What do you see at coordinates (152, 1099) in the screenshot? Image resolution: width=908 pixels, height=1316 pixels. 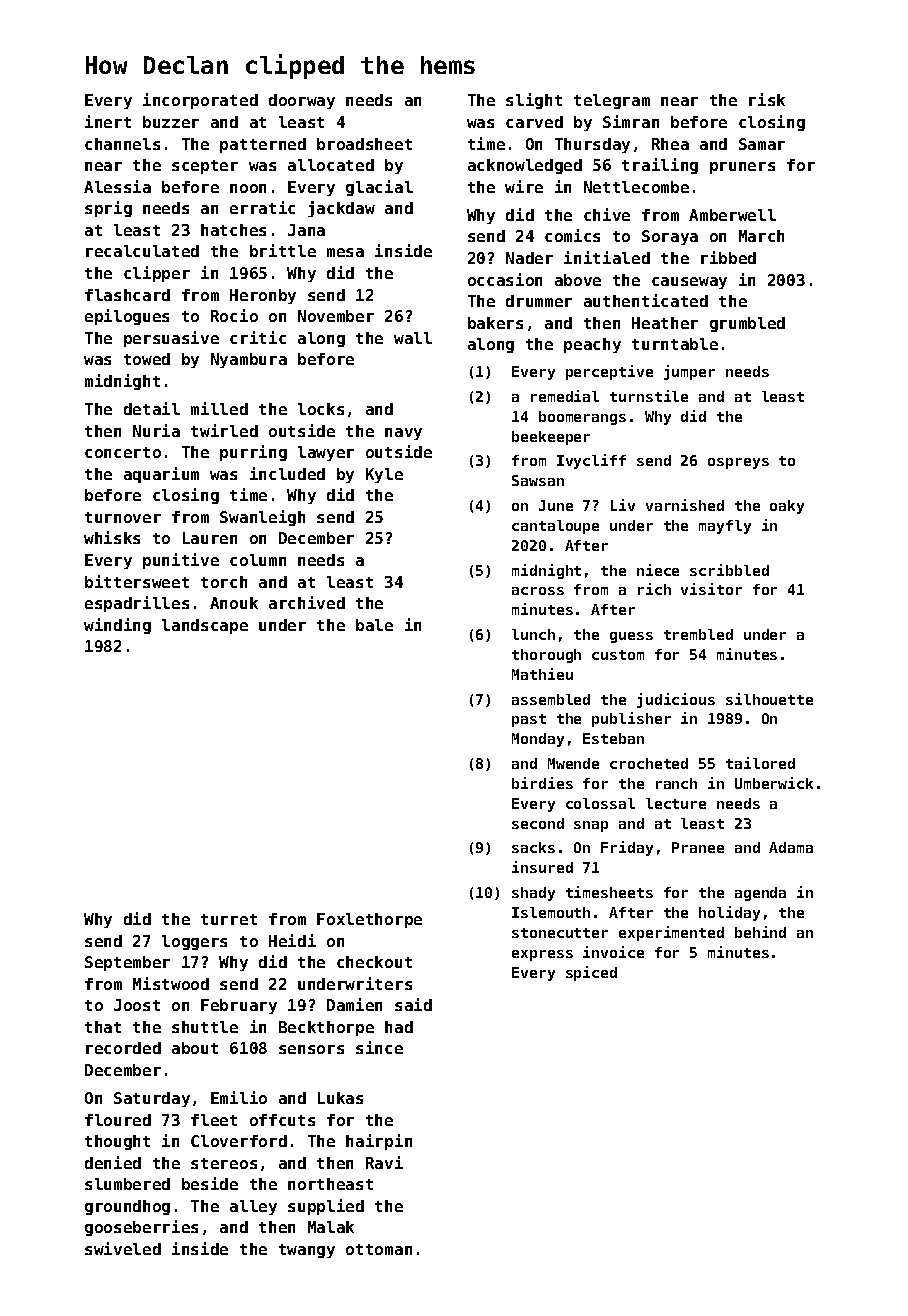 I see `Saturday` at bounding box center [152, 1099].
